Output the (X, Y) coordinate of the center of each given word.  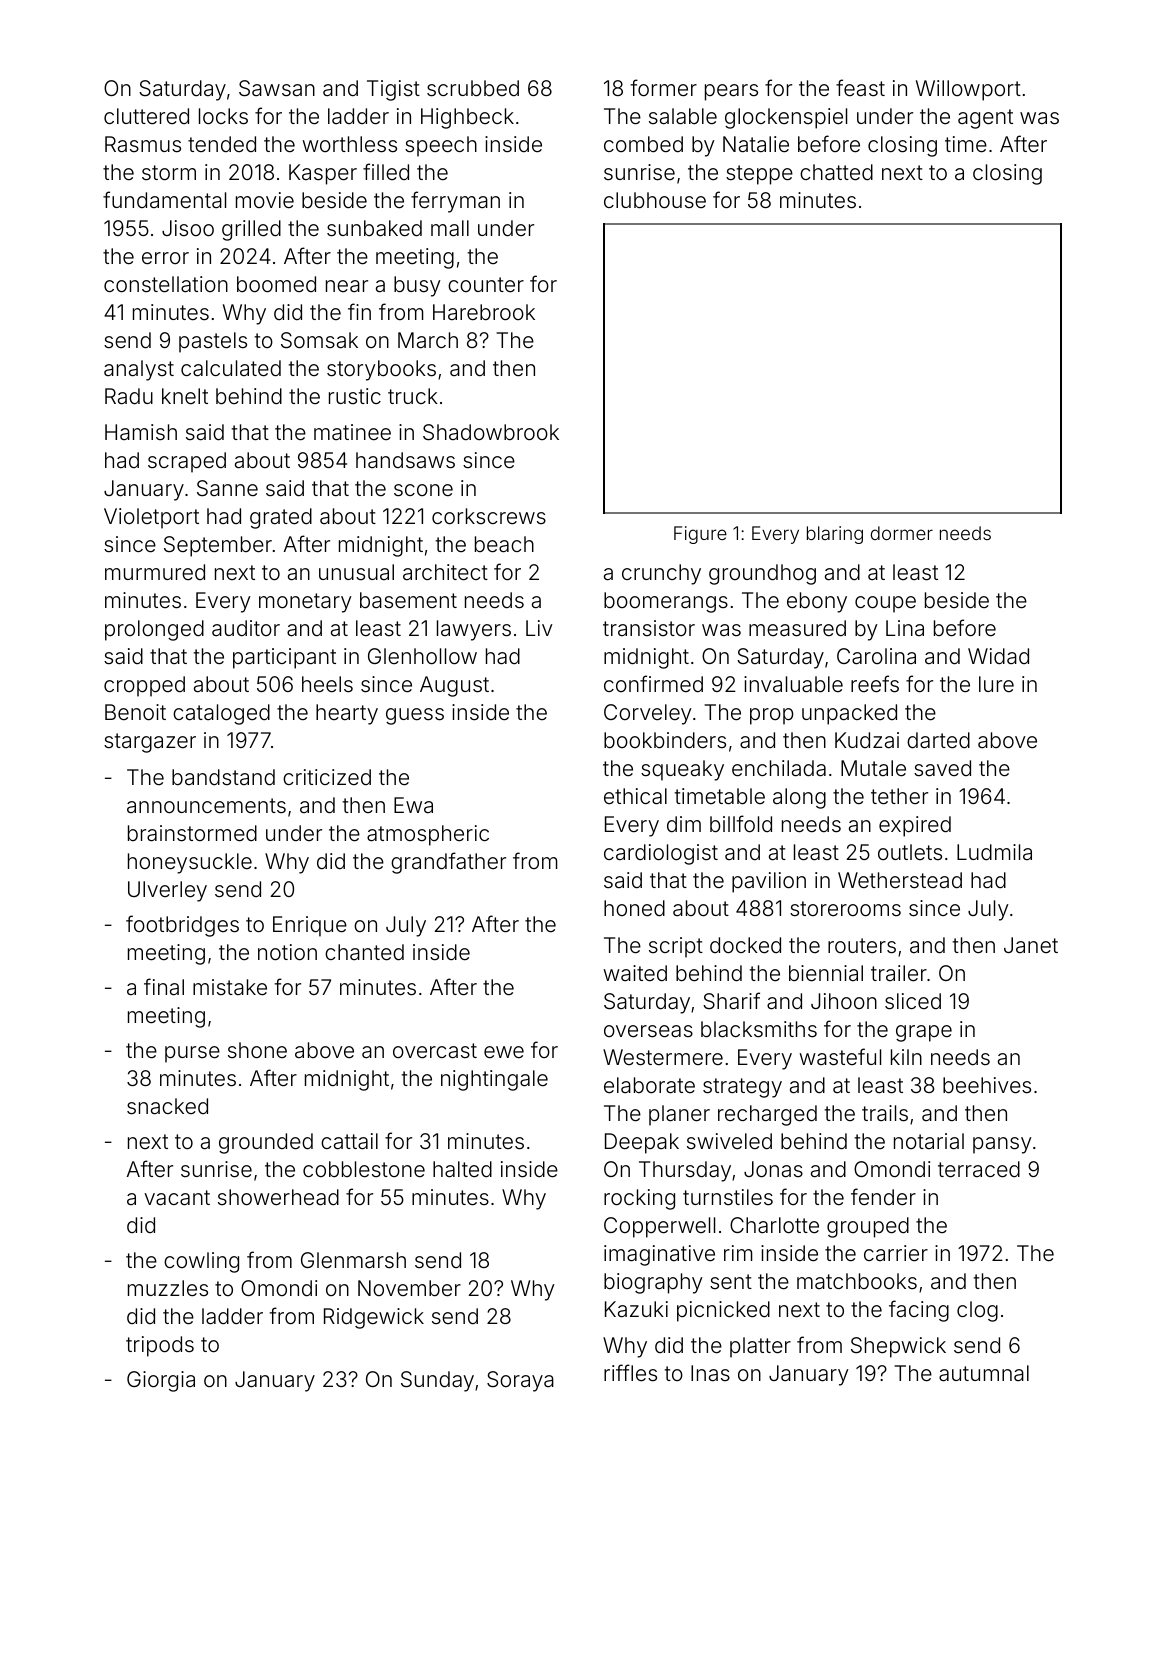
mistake (230, 987)
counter (486, 285)
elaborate (649, 1085)
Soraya (520, 1381)
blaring (835, 535)
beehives (987, 1085)
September (218, 546)
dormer (902, 533)
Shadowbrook (491, 432)
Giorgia (161, 1381)
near (347, 286)
